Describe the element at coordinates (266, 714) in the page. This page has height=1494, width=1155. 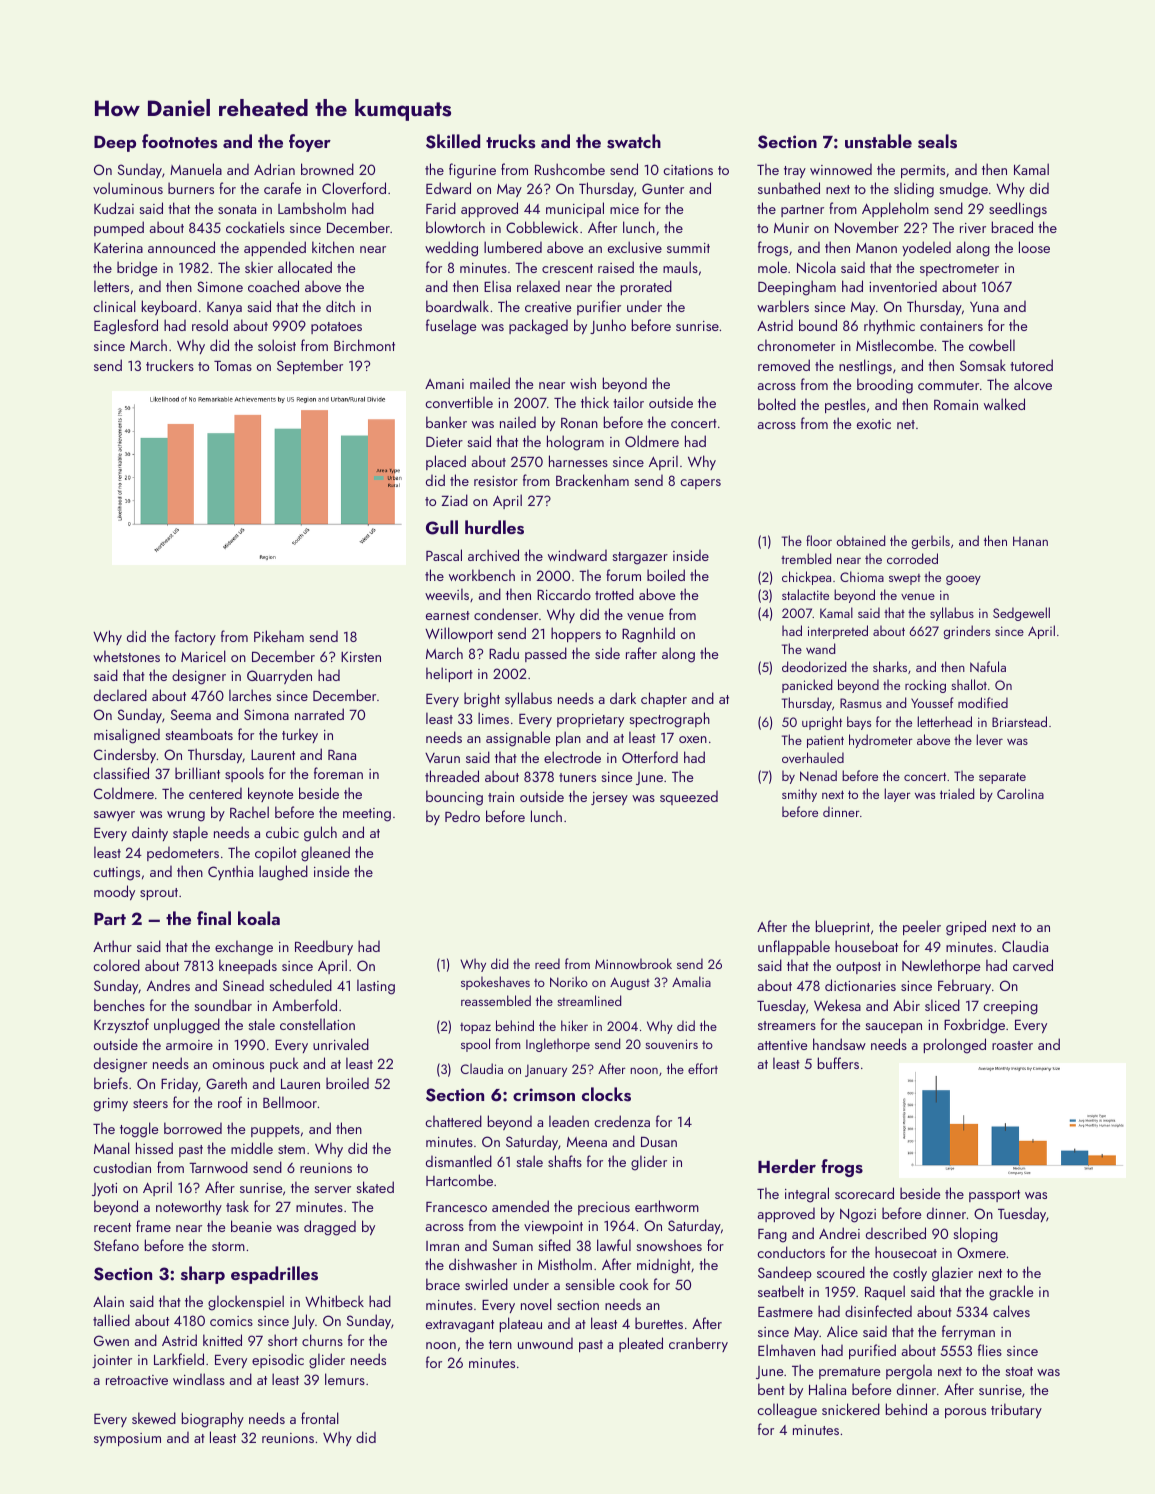
I see `Simona` at that location.
